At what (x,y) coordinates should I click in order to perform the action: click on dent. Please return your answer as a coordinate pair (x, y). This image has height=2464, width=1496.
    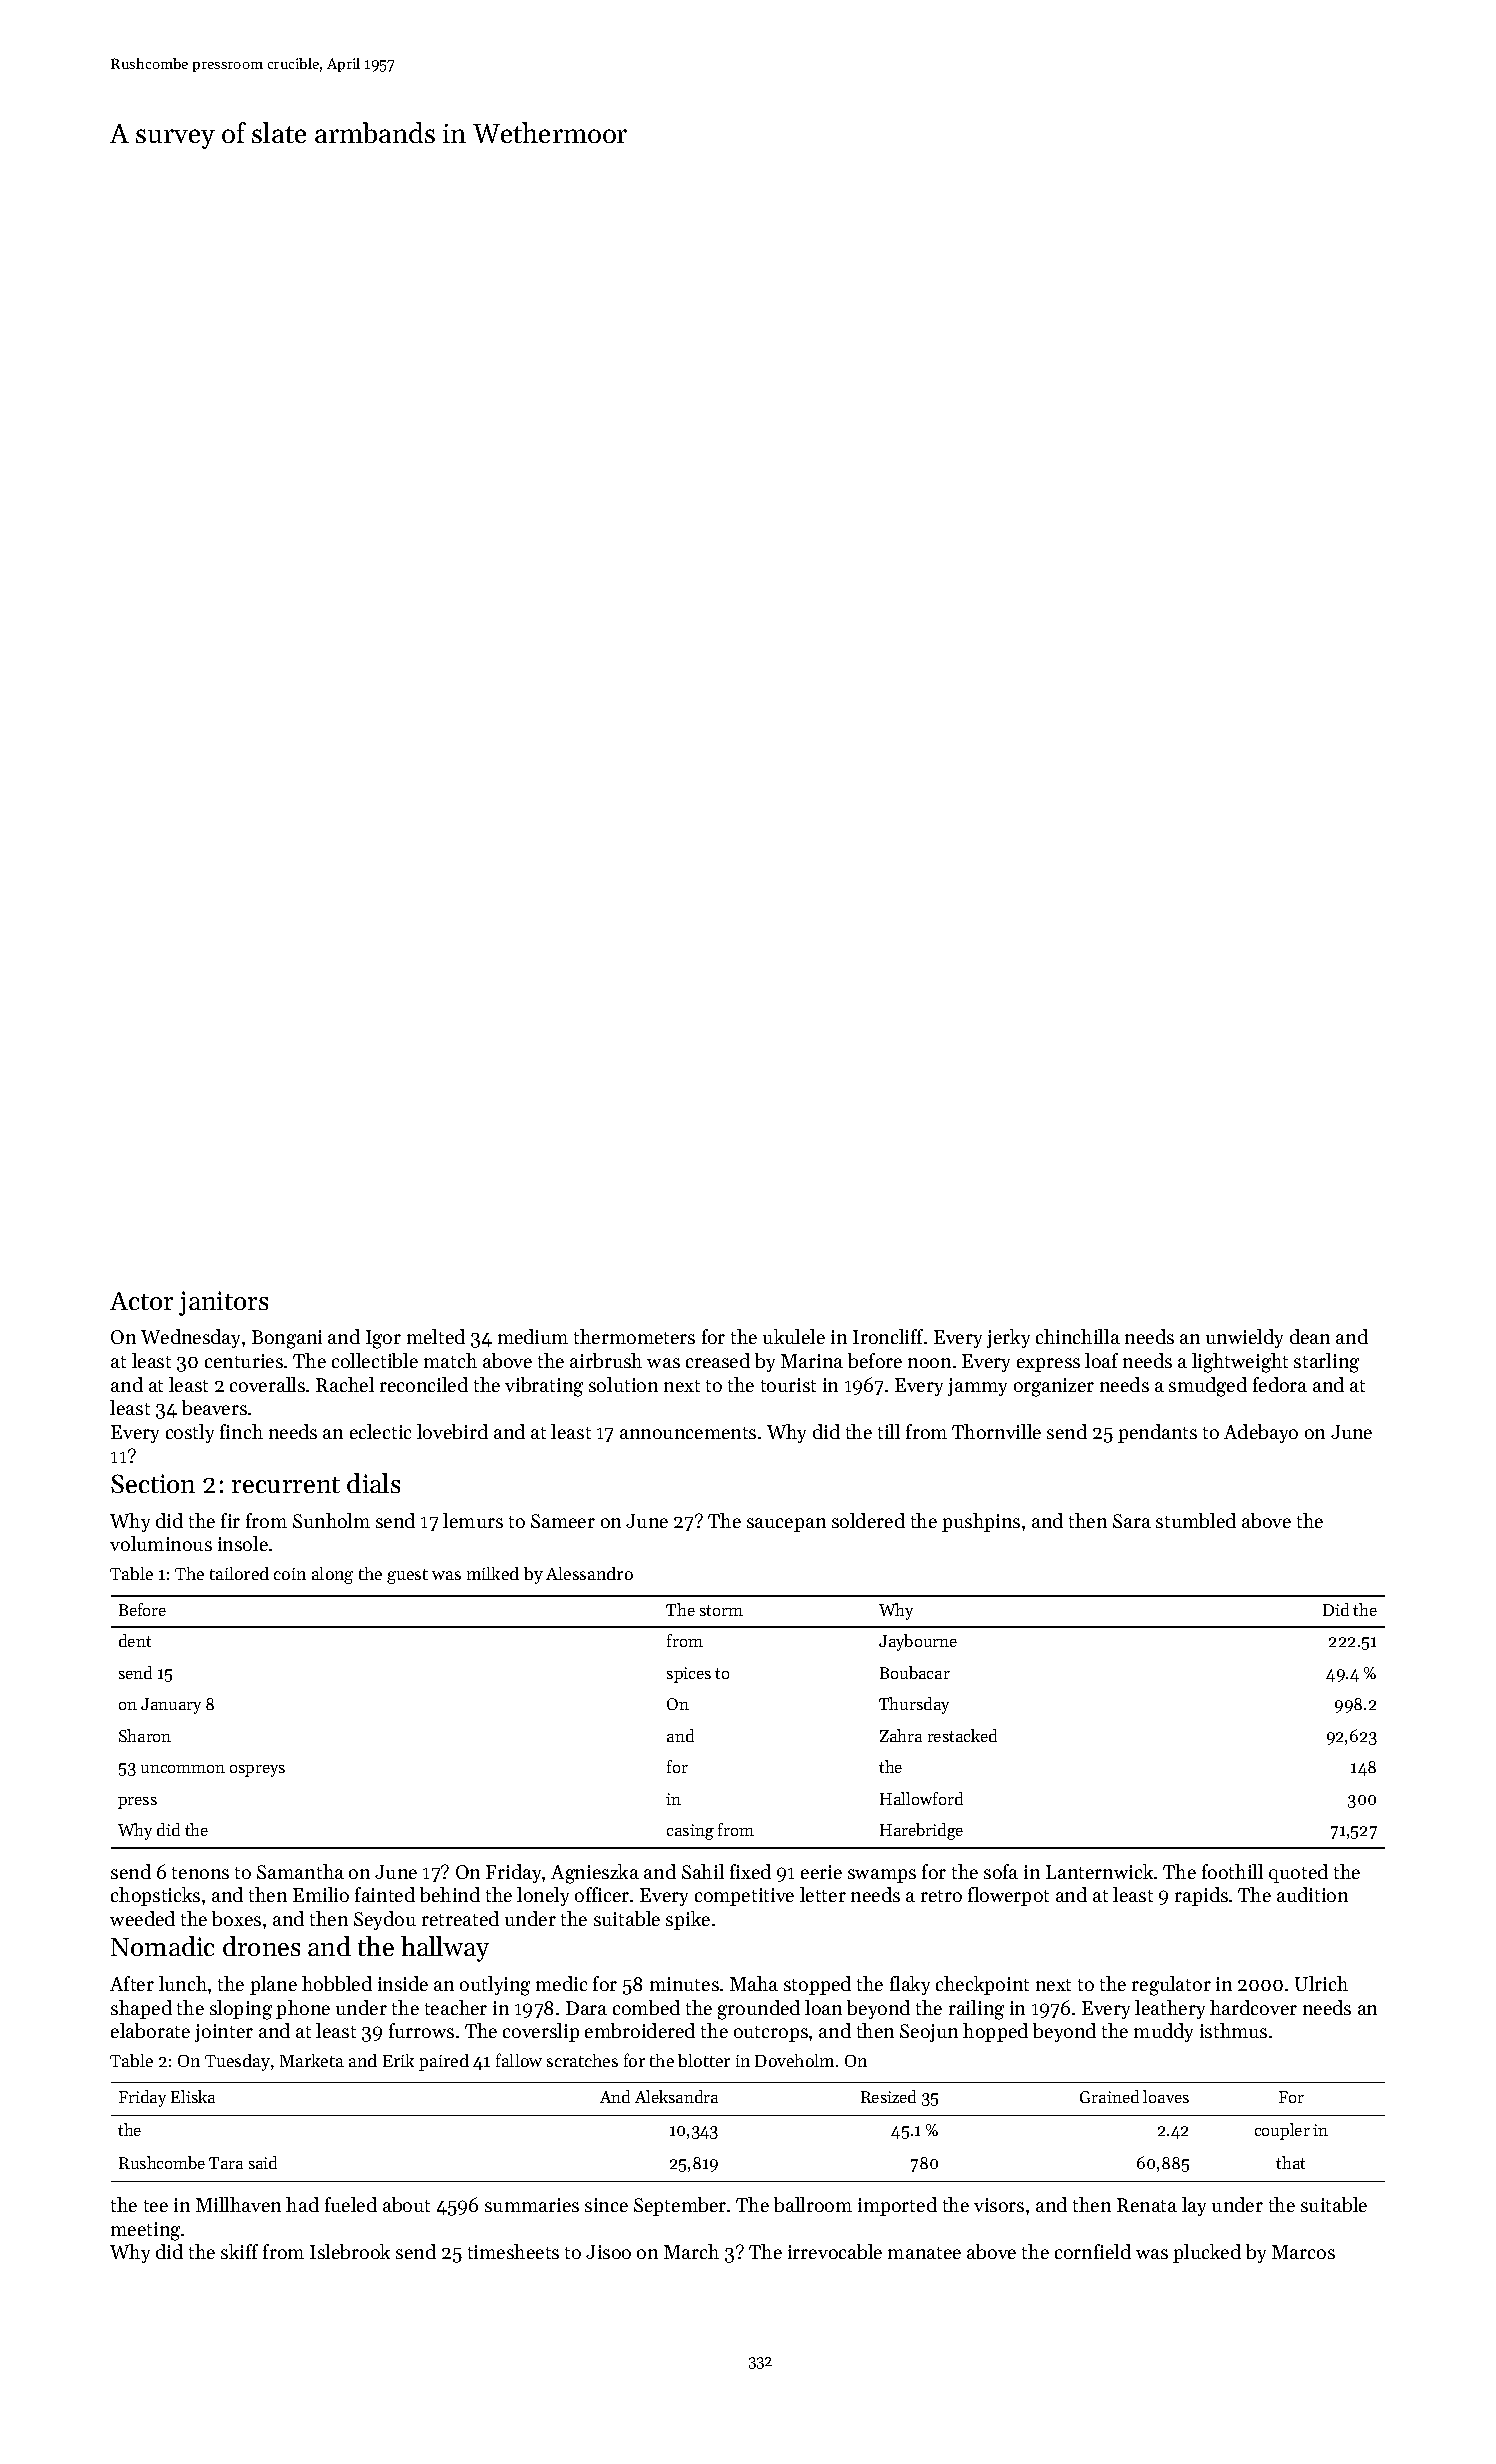
    Looking at the image, I should click on (135, 1640).
